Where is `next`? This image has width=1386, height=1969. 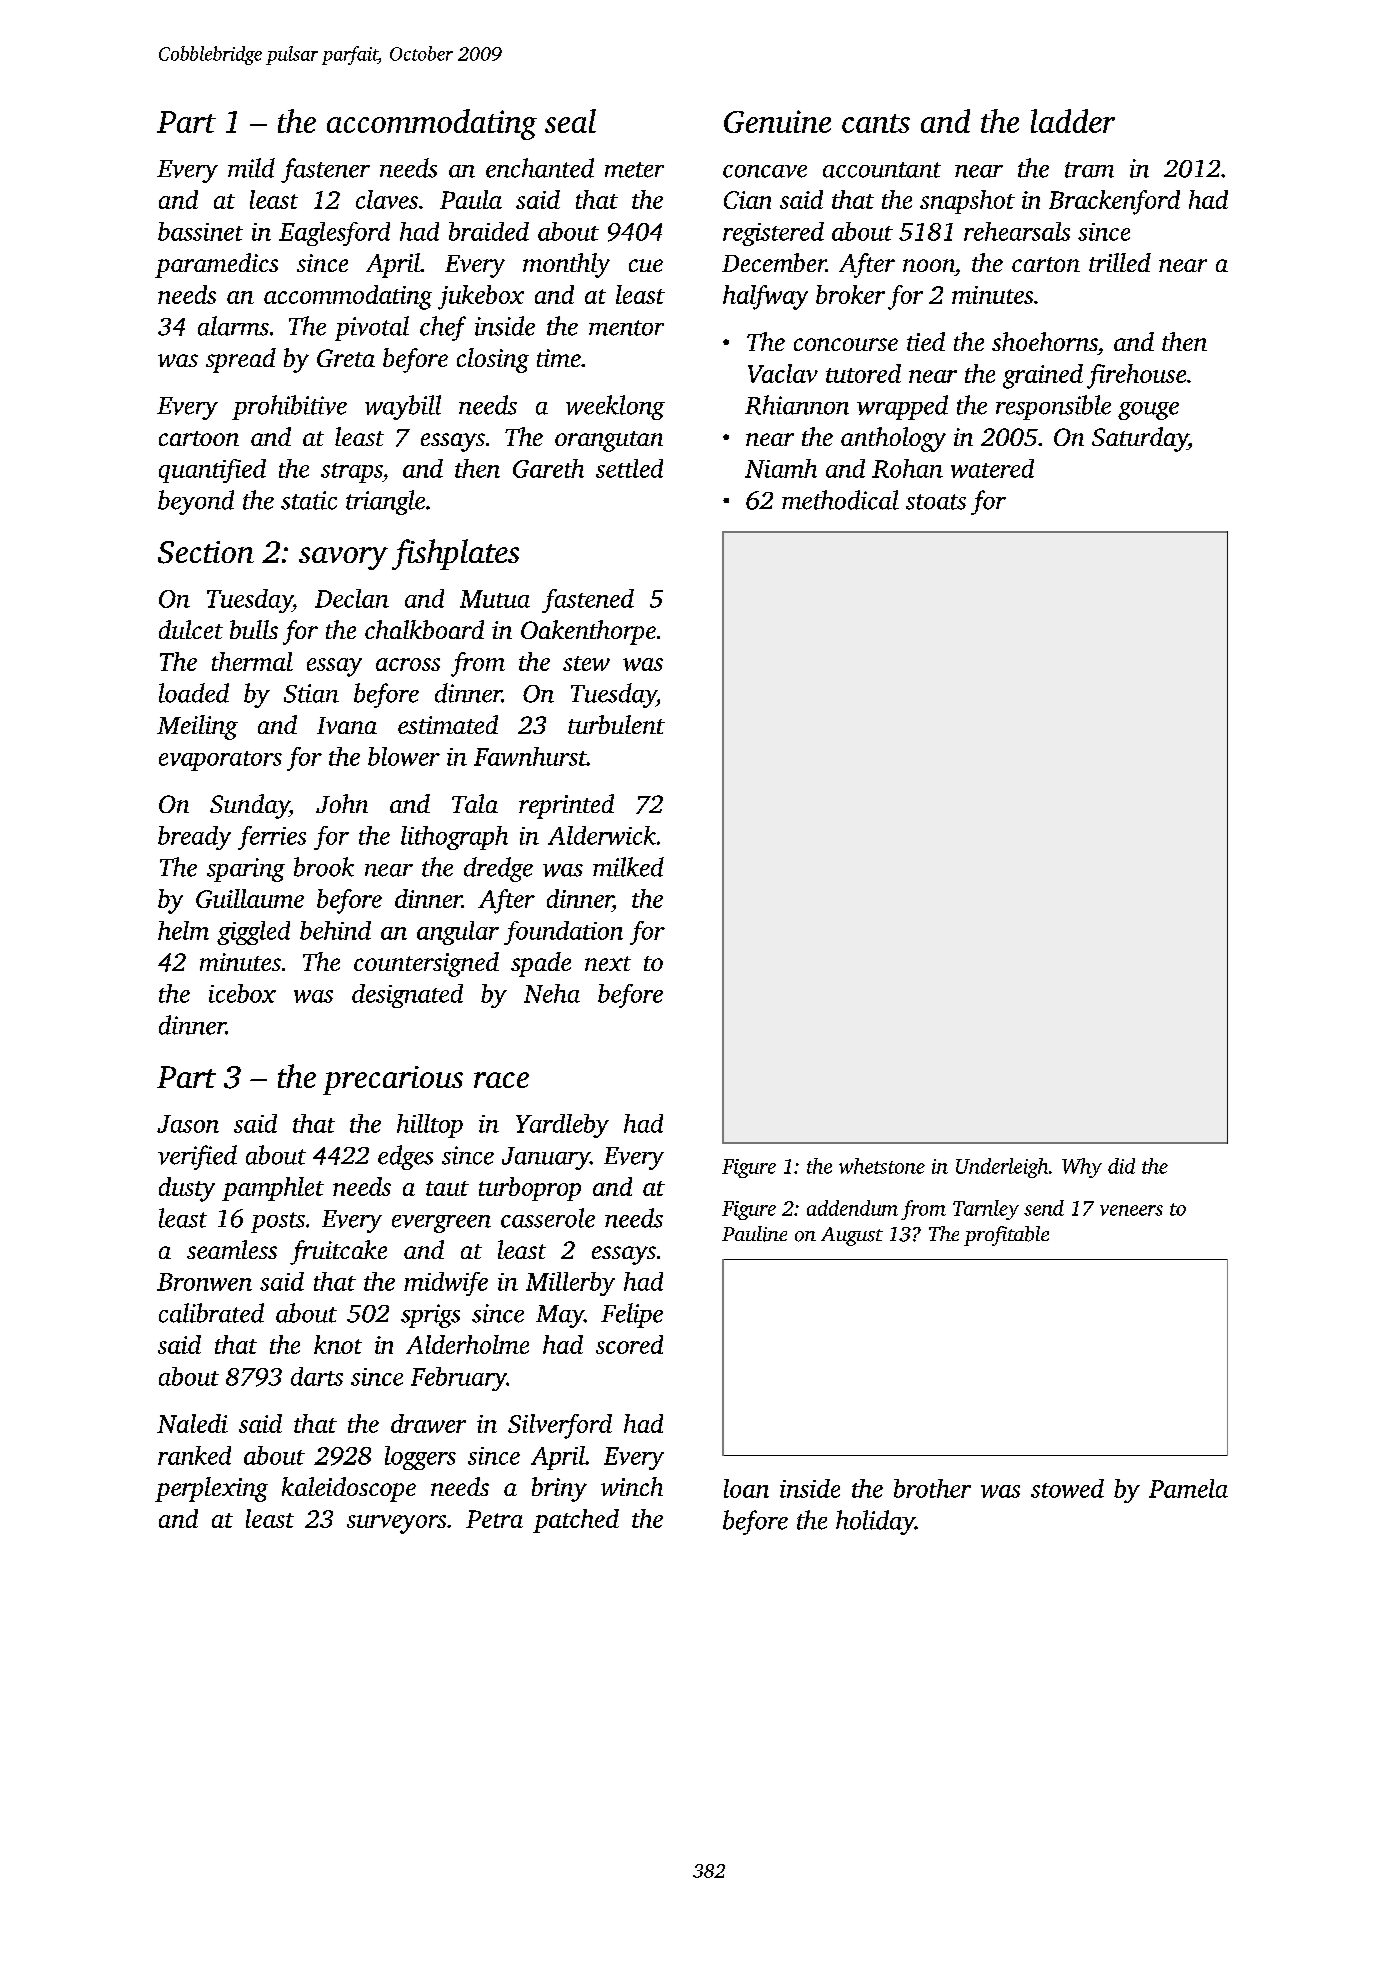
next is located at coordinates (608, 963).
